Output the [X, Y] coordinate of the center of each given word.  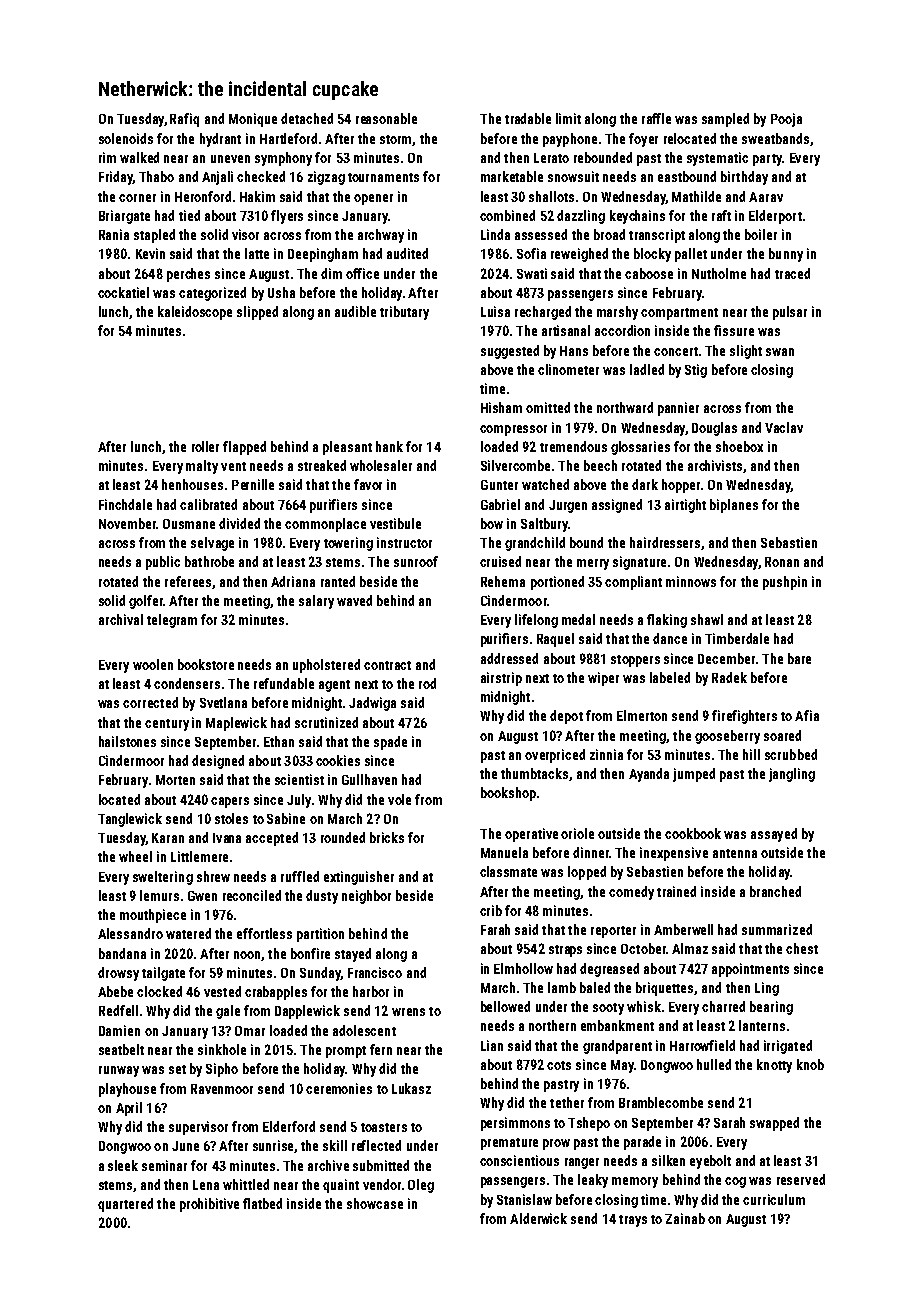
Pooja [786, 120]
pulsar [790, 313]
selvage [212, 544]
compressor [513, 430]
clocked [159, 991]
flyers [287, 217]
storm [396, 140]
